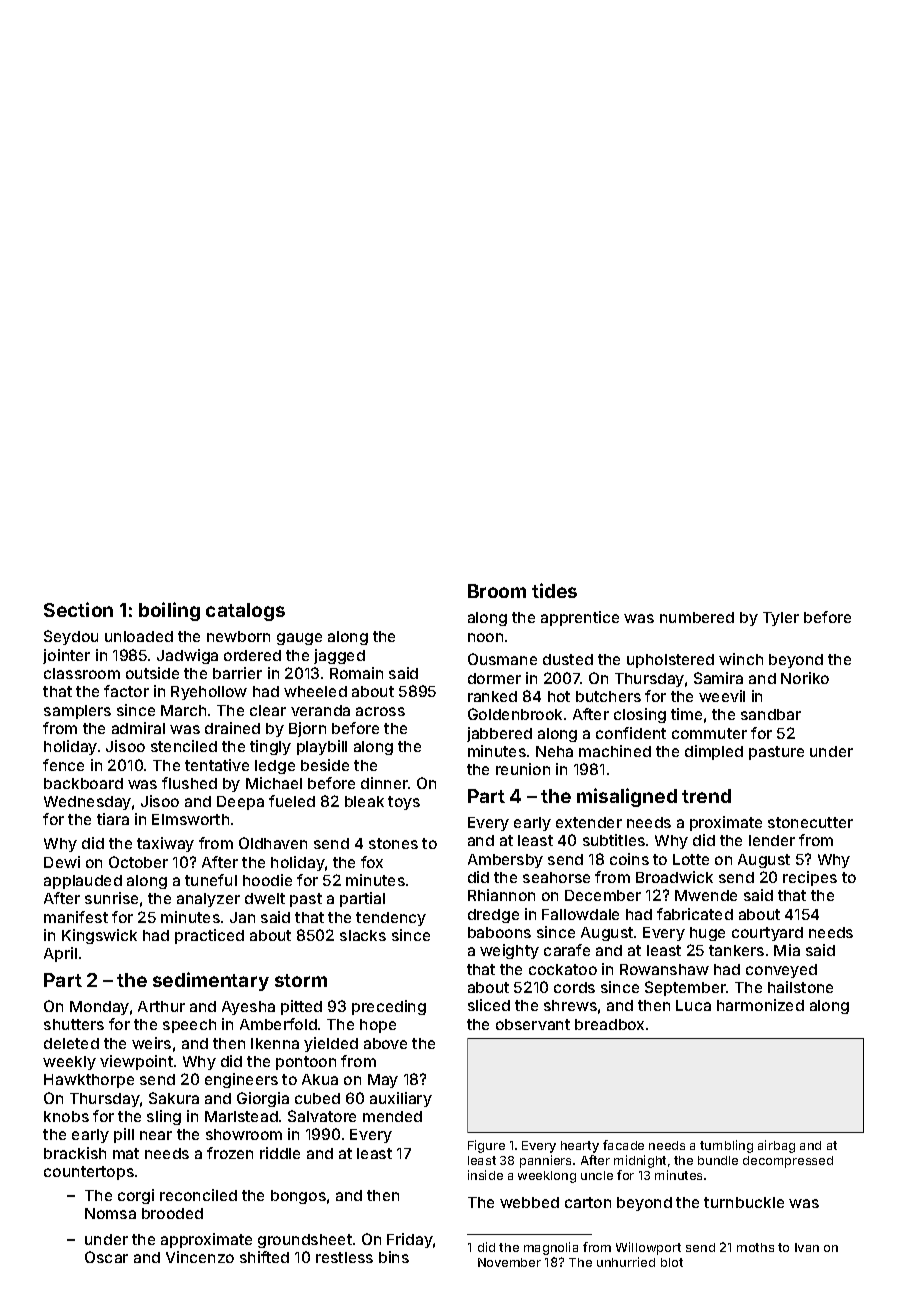 This screenshot has width=908, height=1316. What do you see at coordinates (209, 936) in the screenshot?
I see `practiced` at bounding box center [209, 936].
